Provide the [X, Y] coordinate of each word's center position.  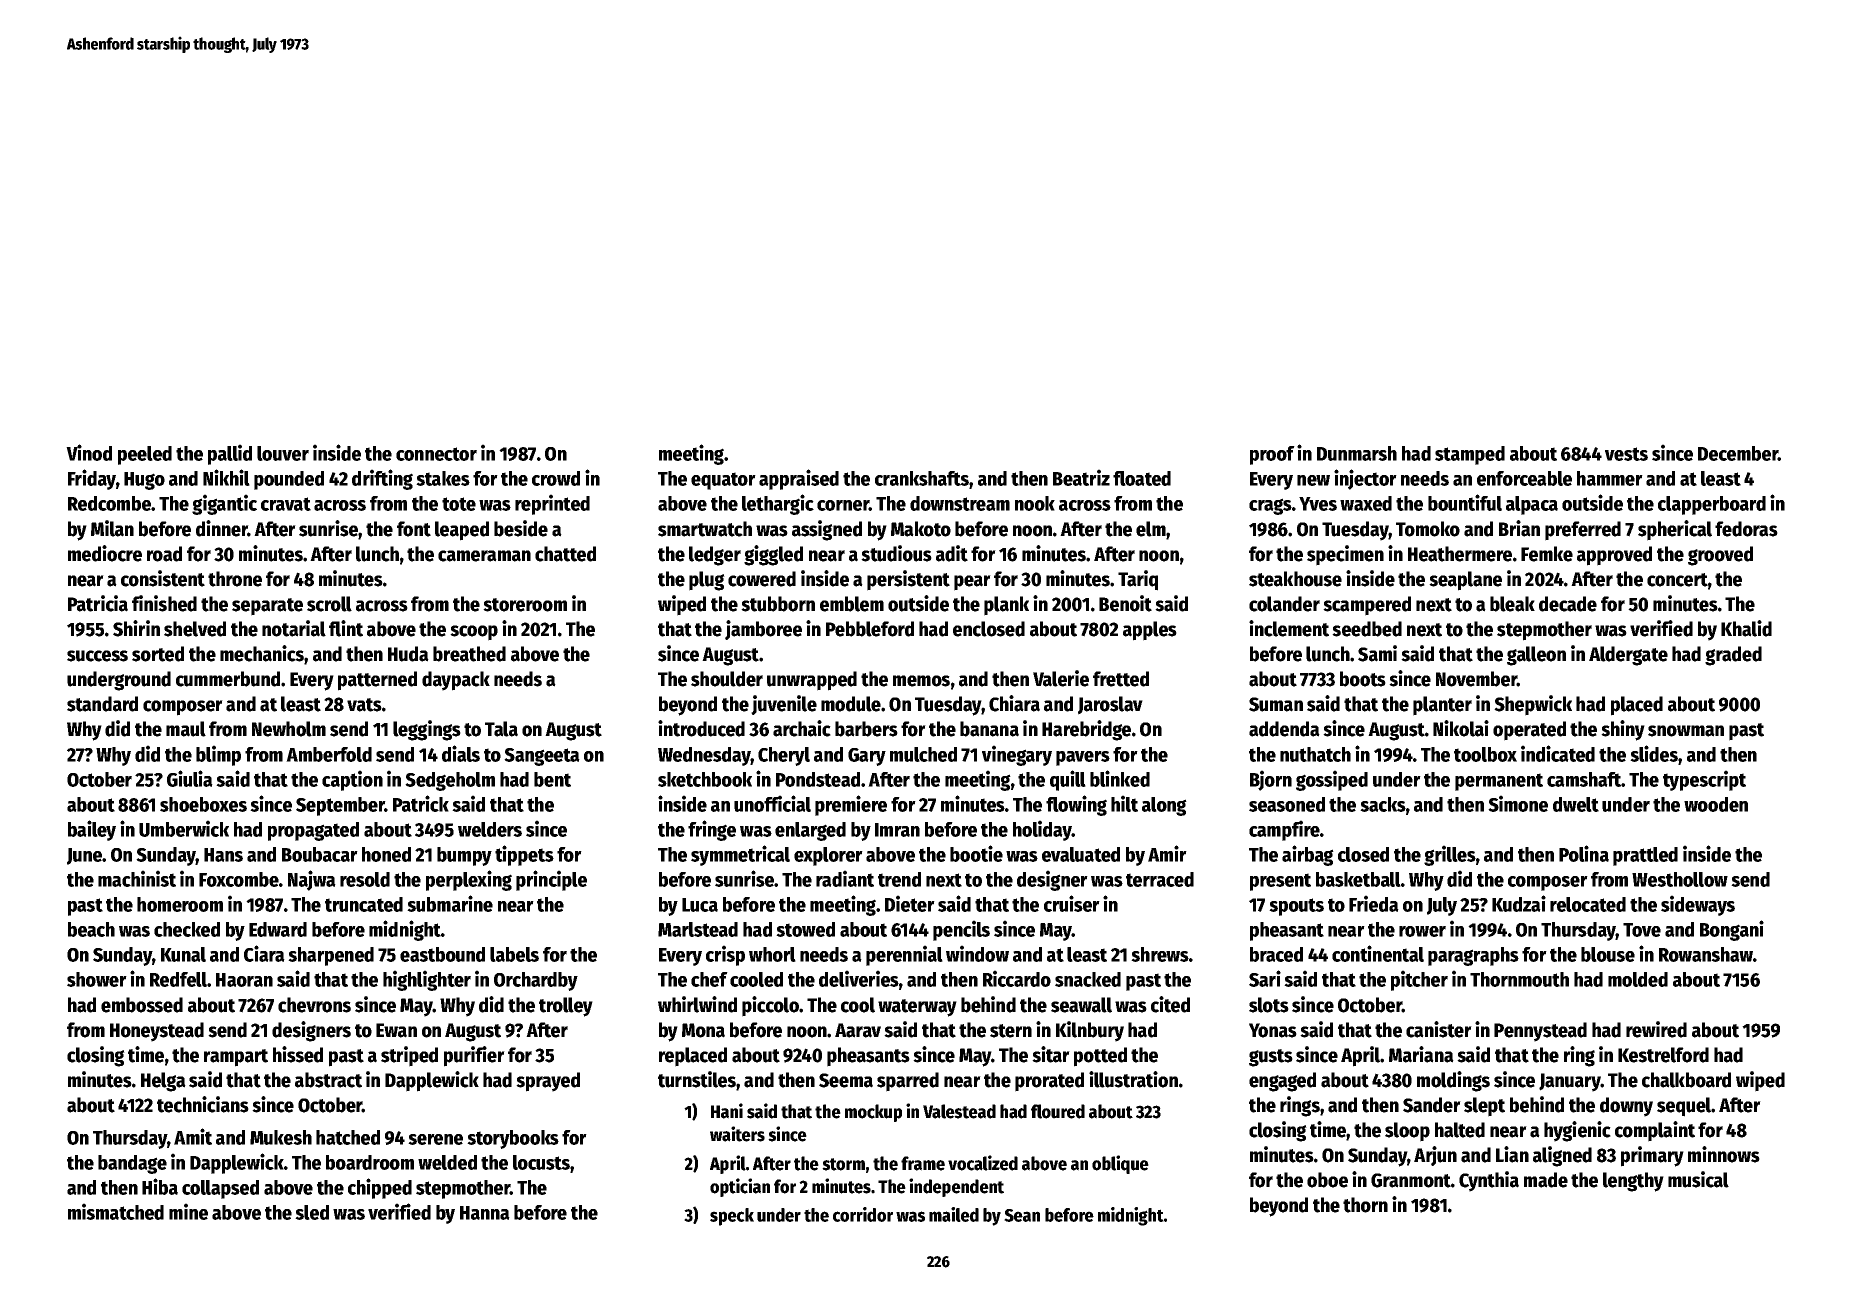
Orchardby [536, 981]
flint [346, 628]
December [1738, 453]
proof [1272, 455]
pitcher [1419, 980]
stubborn [778, 604]
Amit [193, 1136]
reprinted [552, 504]
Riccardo [1017, 978]
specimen [1345, 555]
